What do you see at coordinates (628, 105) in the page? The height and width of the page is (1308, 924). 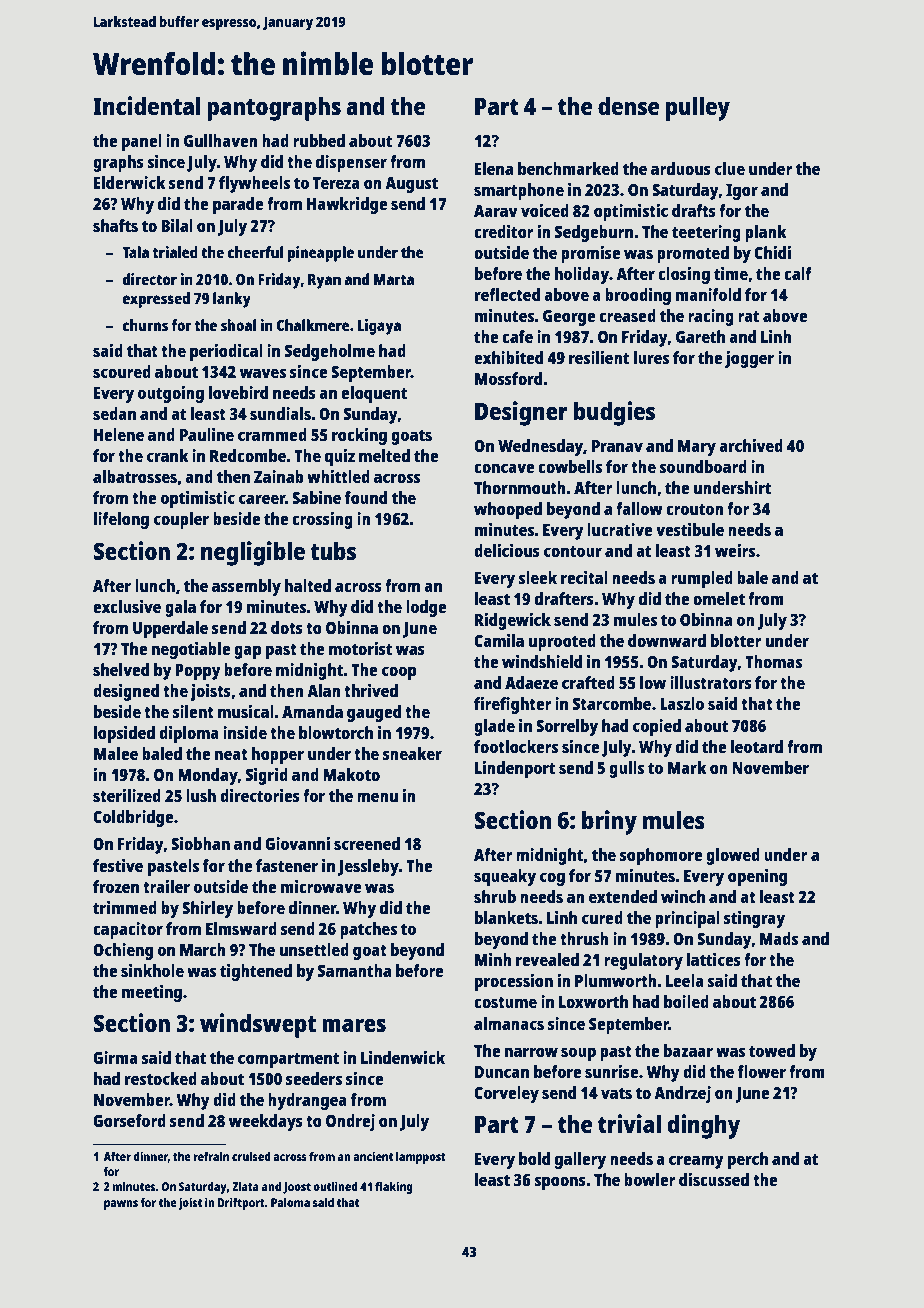 I see `dense` at bounding box center [628, 105].
